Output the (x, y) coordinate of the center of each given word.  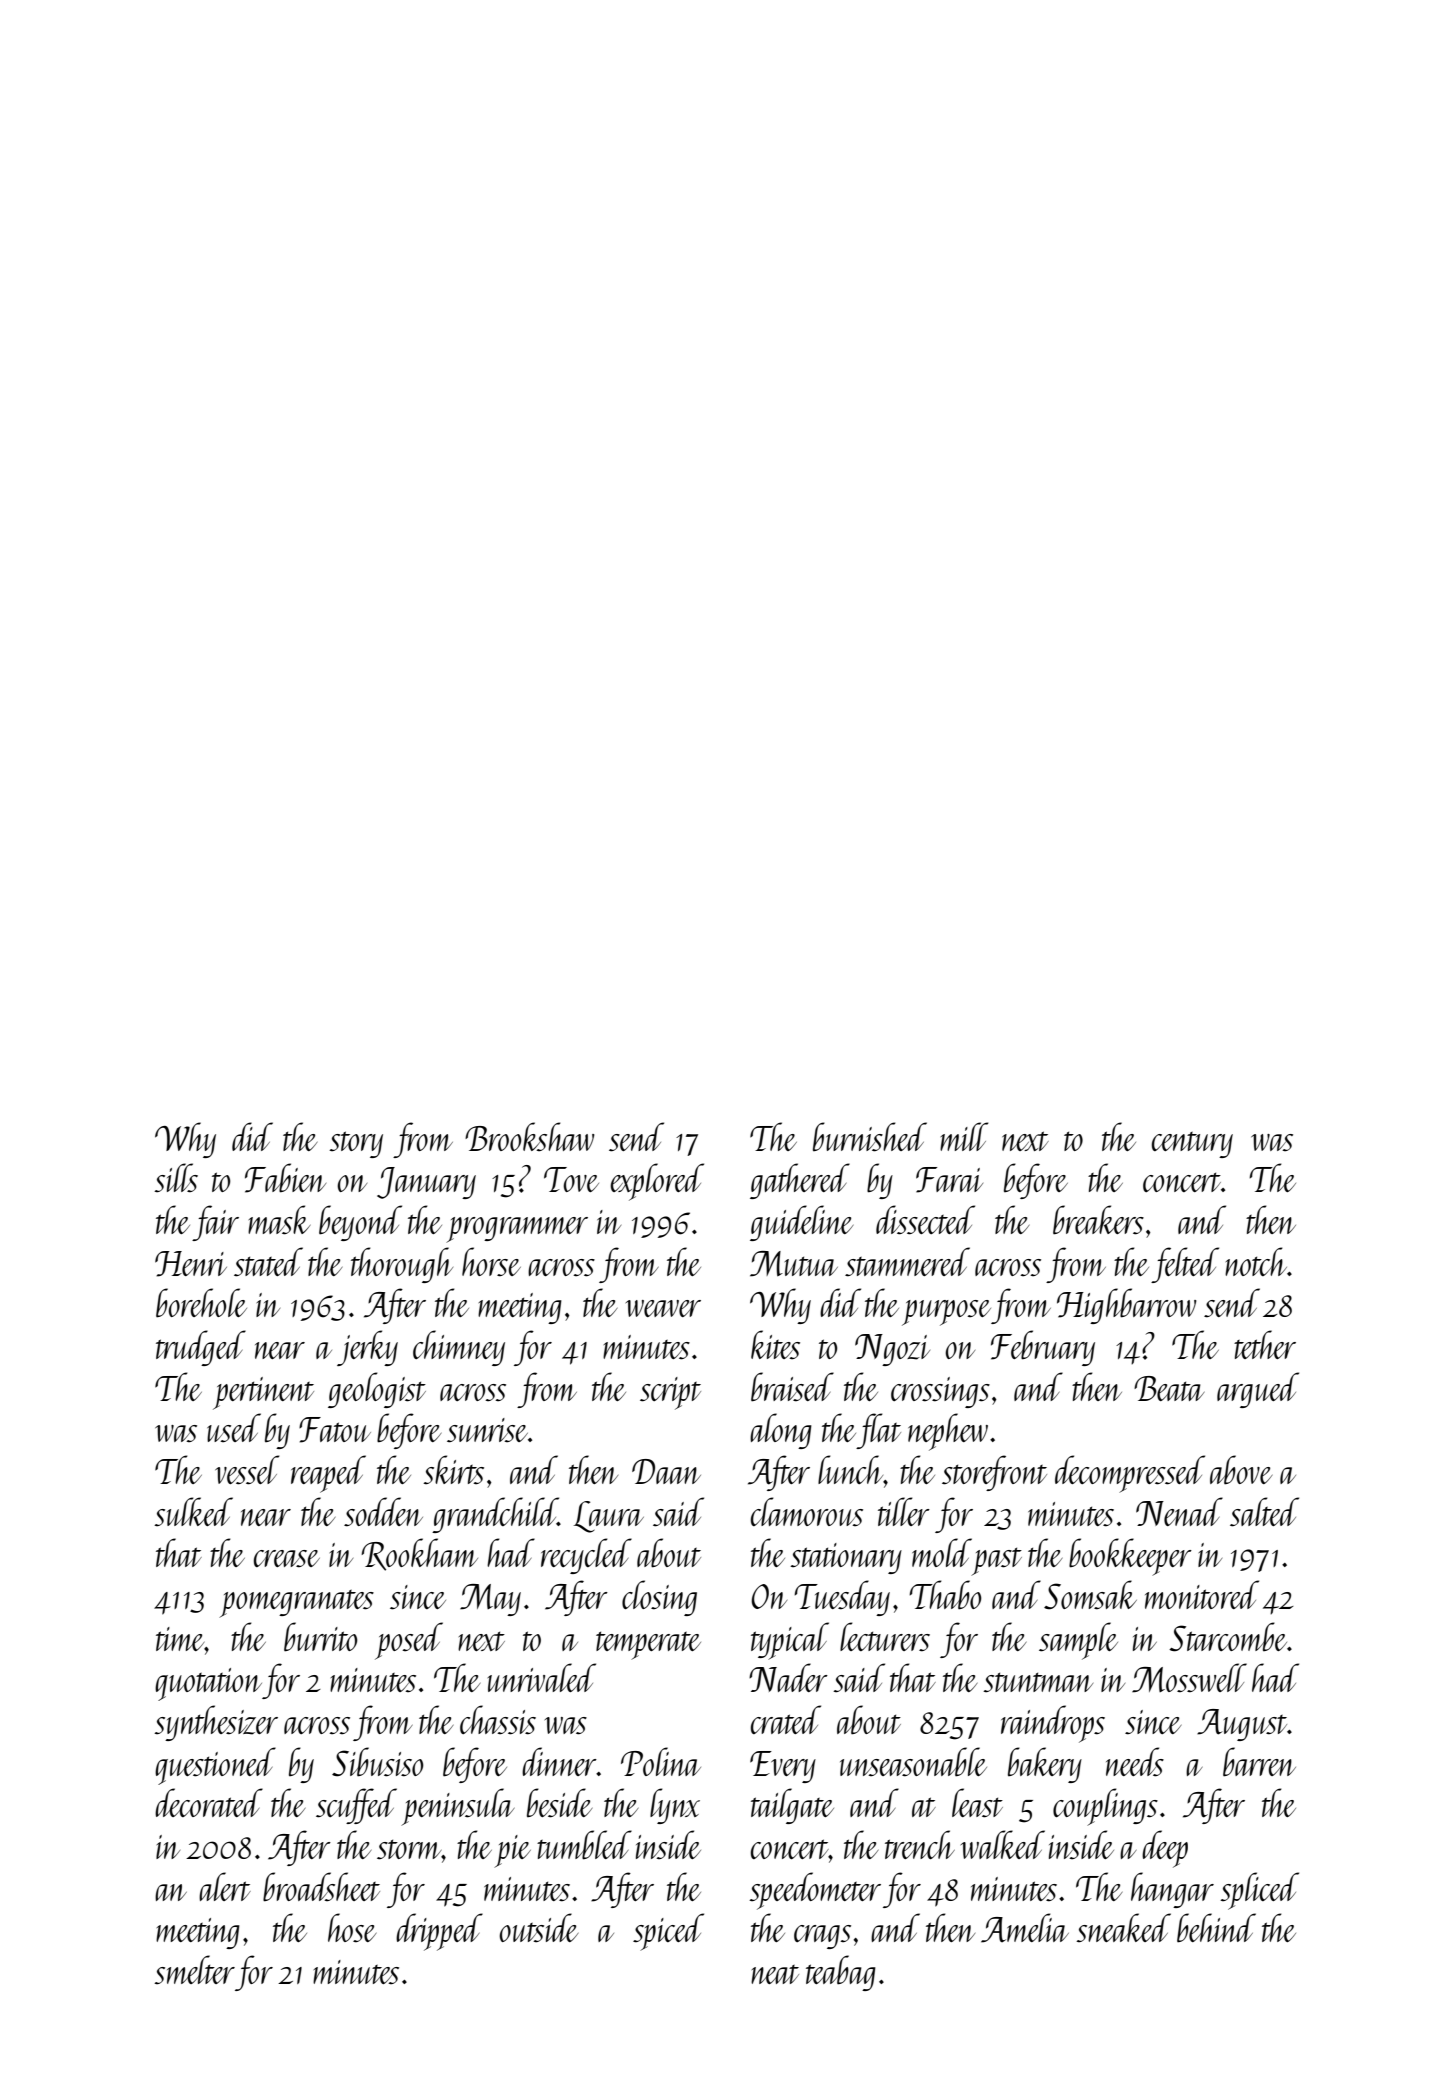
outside (538, 1928)
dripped (439, 1932)
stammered (907, 1262)
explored (657, 1182)
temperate (648, 1646)
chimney (459, 1348)
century (1192, 1145)
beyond (360, 1223)
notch (1256, 1261)
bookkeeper (1130, 1557)
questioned (215, 1766)
